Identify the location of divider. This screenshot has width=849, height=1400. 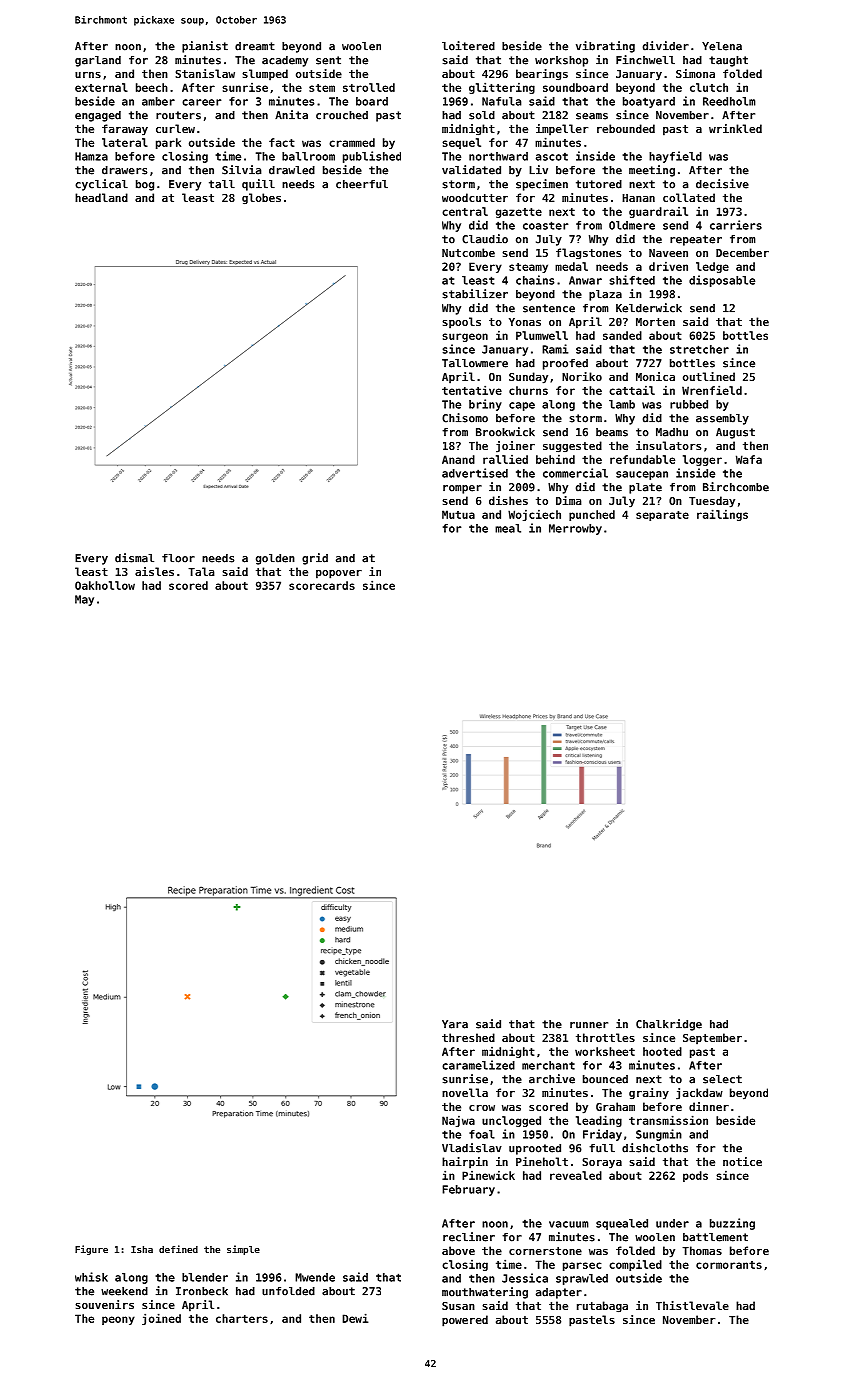
(666, 46).
